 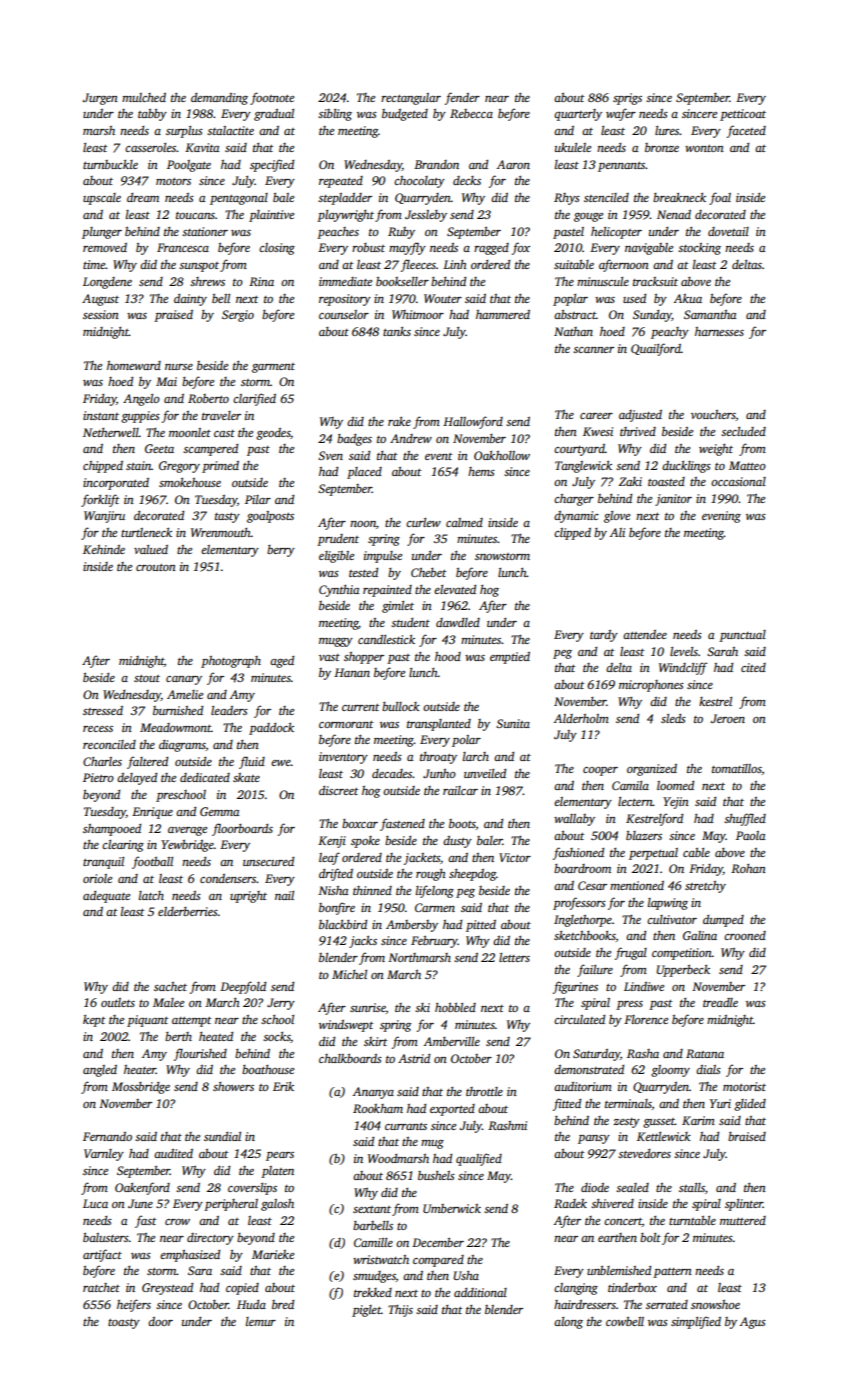 I want to click on heifers, so click(x=134, y=1305).
